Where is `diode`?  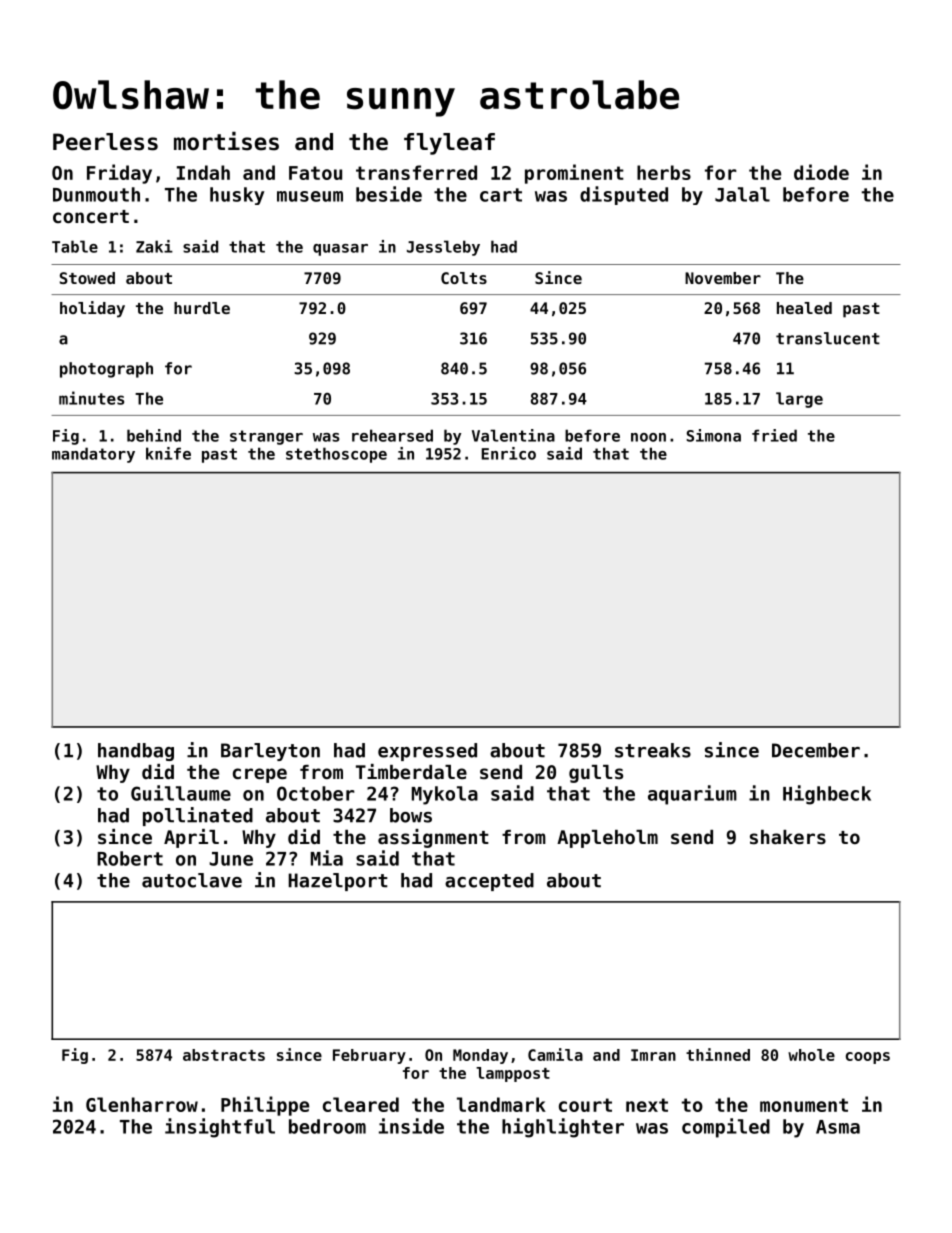
diode is located at coordinates (821, 172).
